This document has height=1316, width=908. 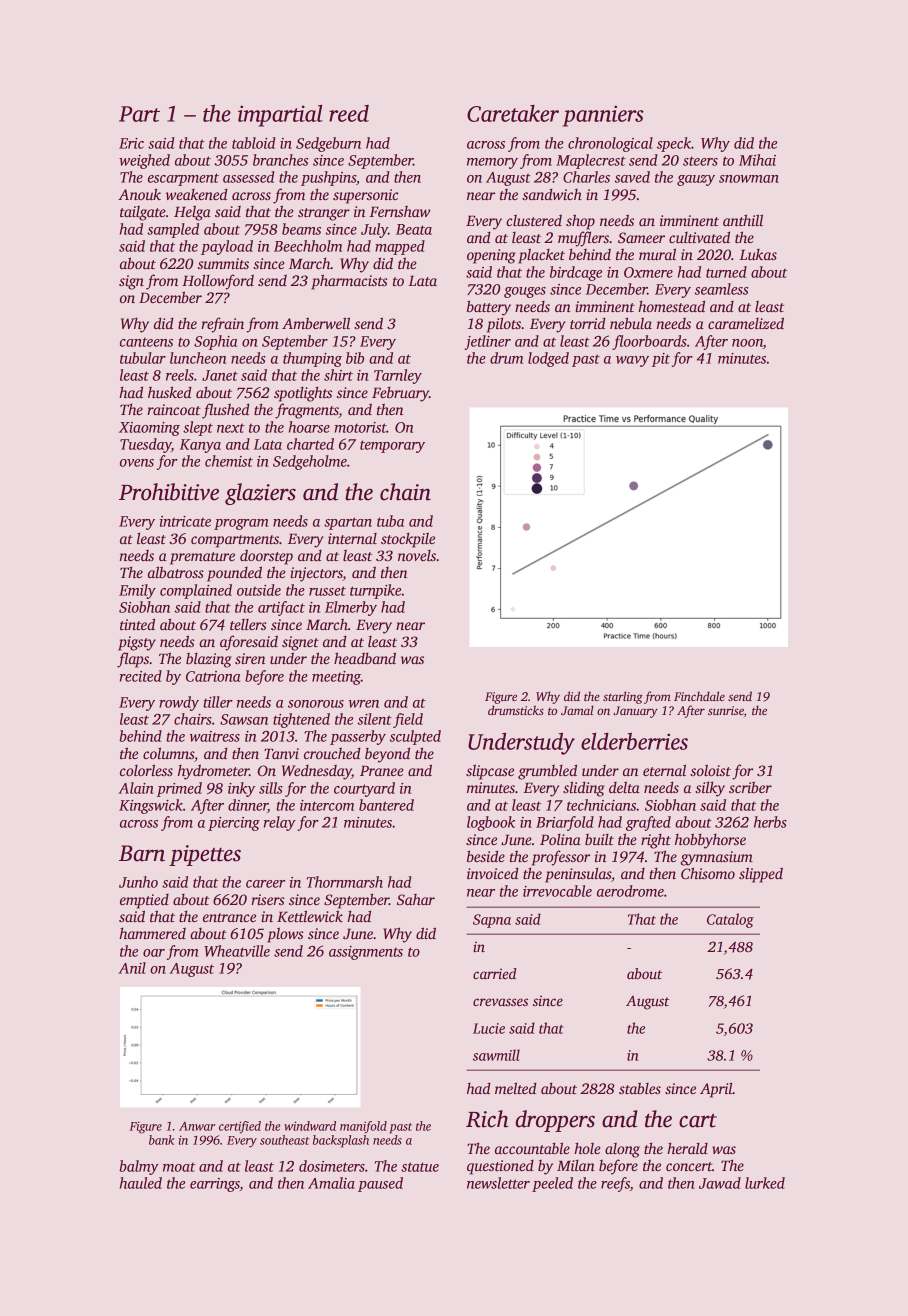 What do you see at coordinates (513, 113) in the document?
I see `Caretaker` at bounding box center [513, 113].
